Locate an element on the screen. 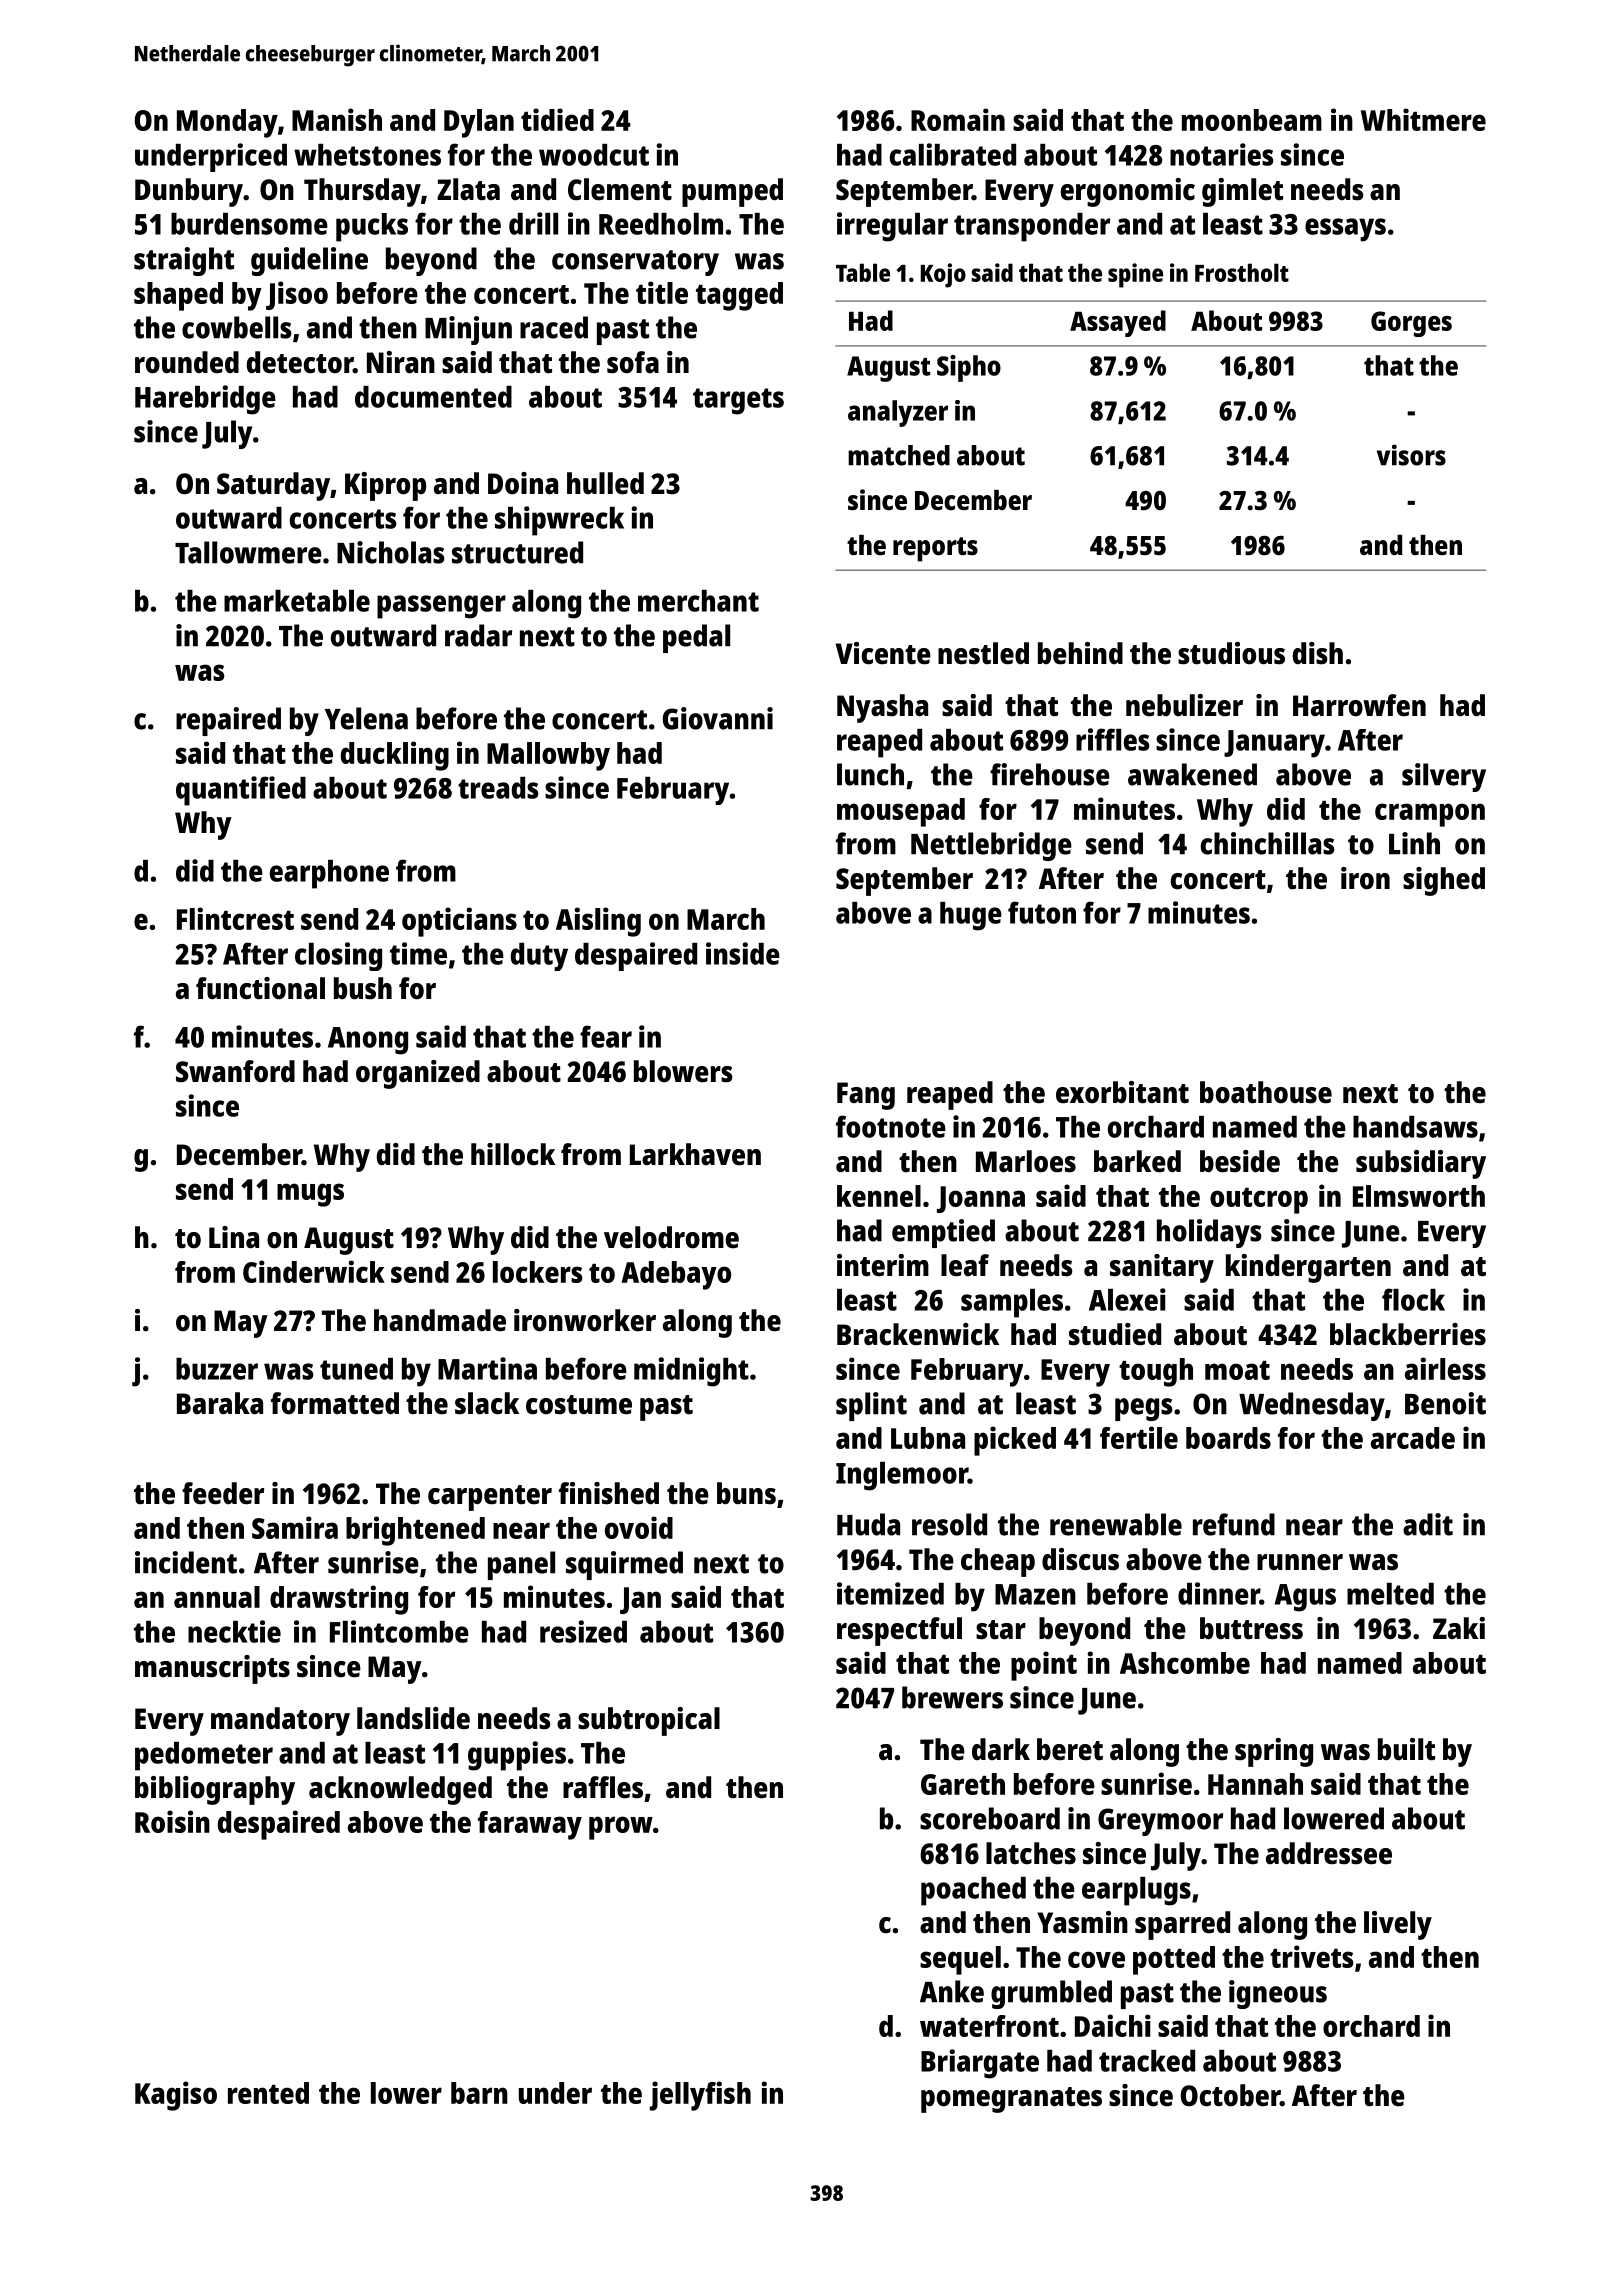  Fang is located at coordinates (866, 1096).
